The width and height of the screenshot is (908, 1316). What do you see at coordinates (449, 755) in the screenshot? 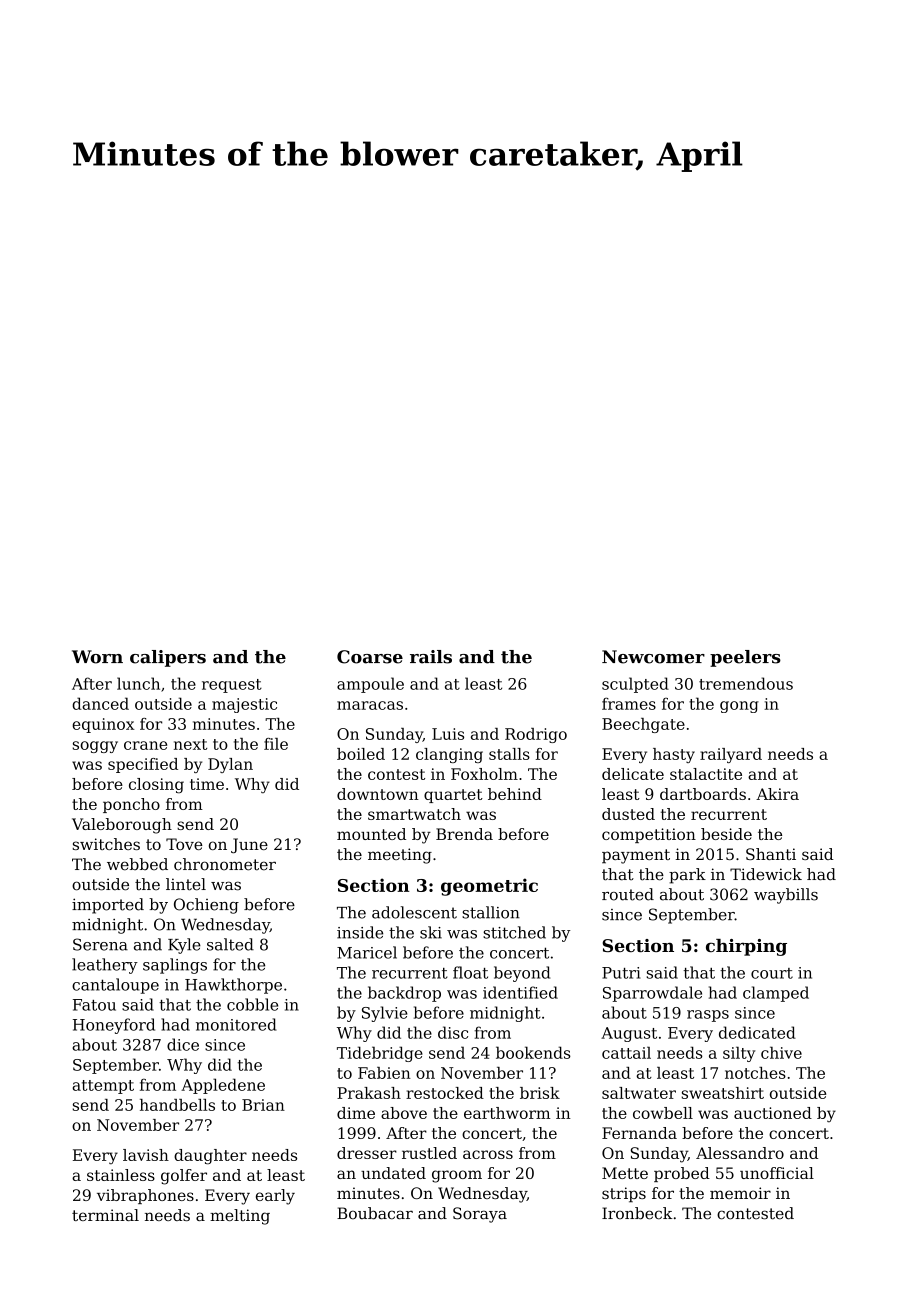
I see `clanging` at bounding box center [449, 755].
